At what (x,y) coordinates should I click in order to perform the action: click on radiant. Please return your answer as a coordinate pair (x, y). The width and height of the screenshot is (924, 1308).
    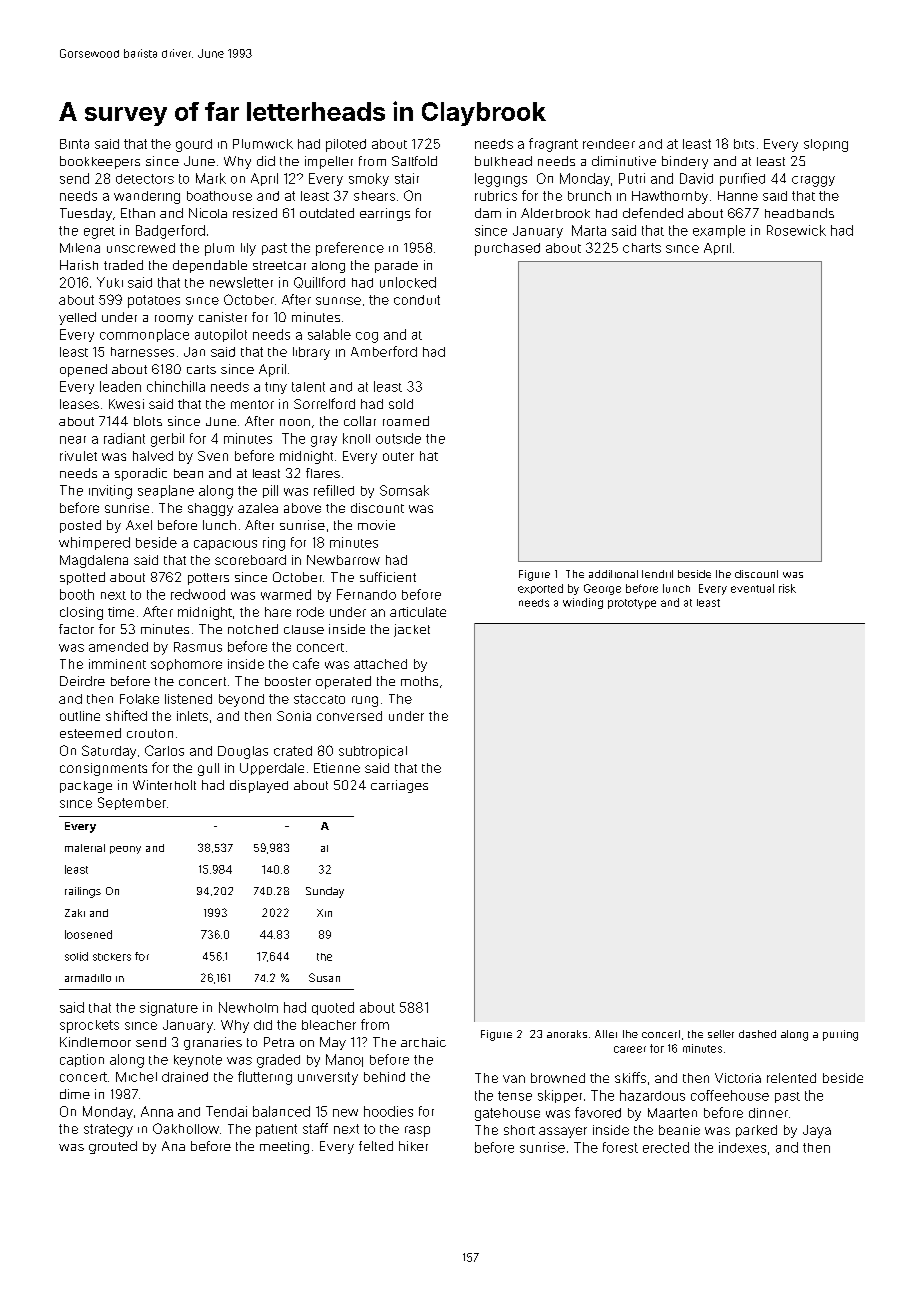
    Looking at the image, I should click on (124, 438).
